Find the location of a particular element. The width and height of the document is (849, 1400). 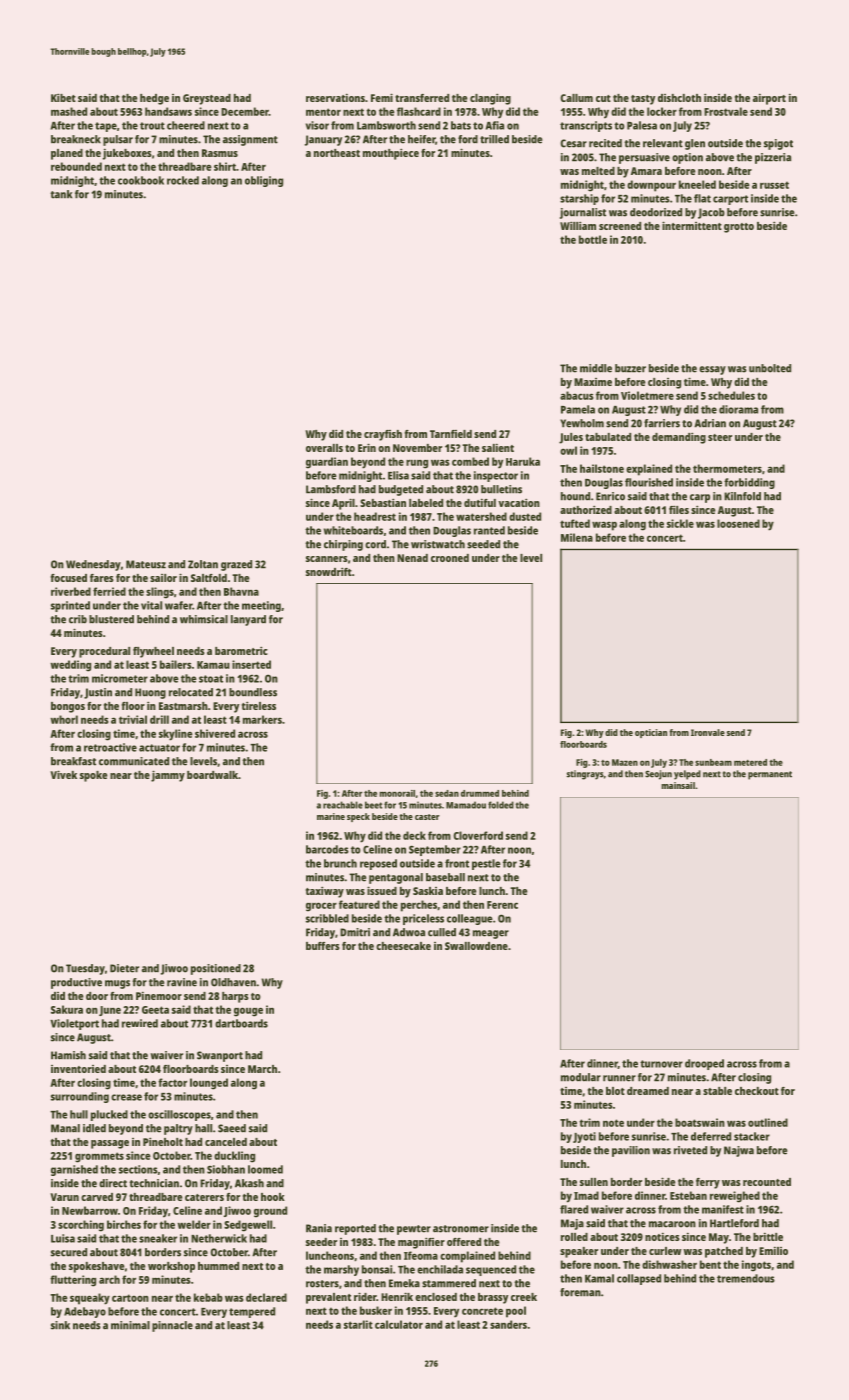

minimal is located at coordinates (130, 1325).
